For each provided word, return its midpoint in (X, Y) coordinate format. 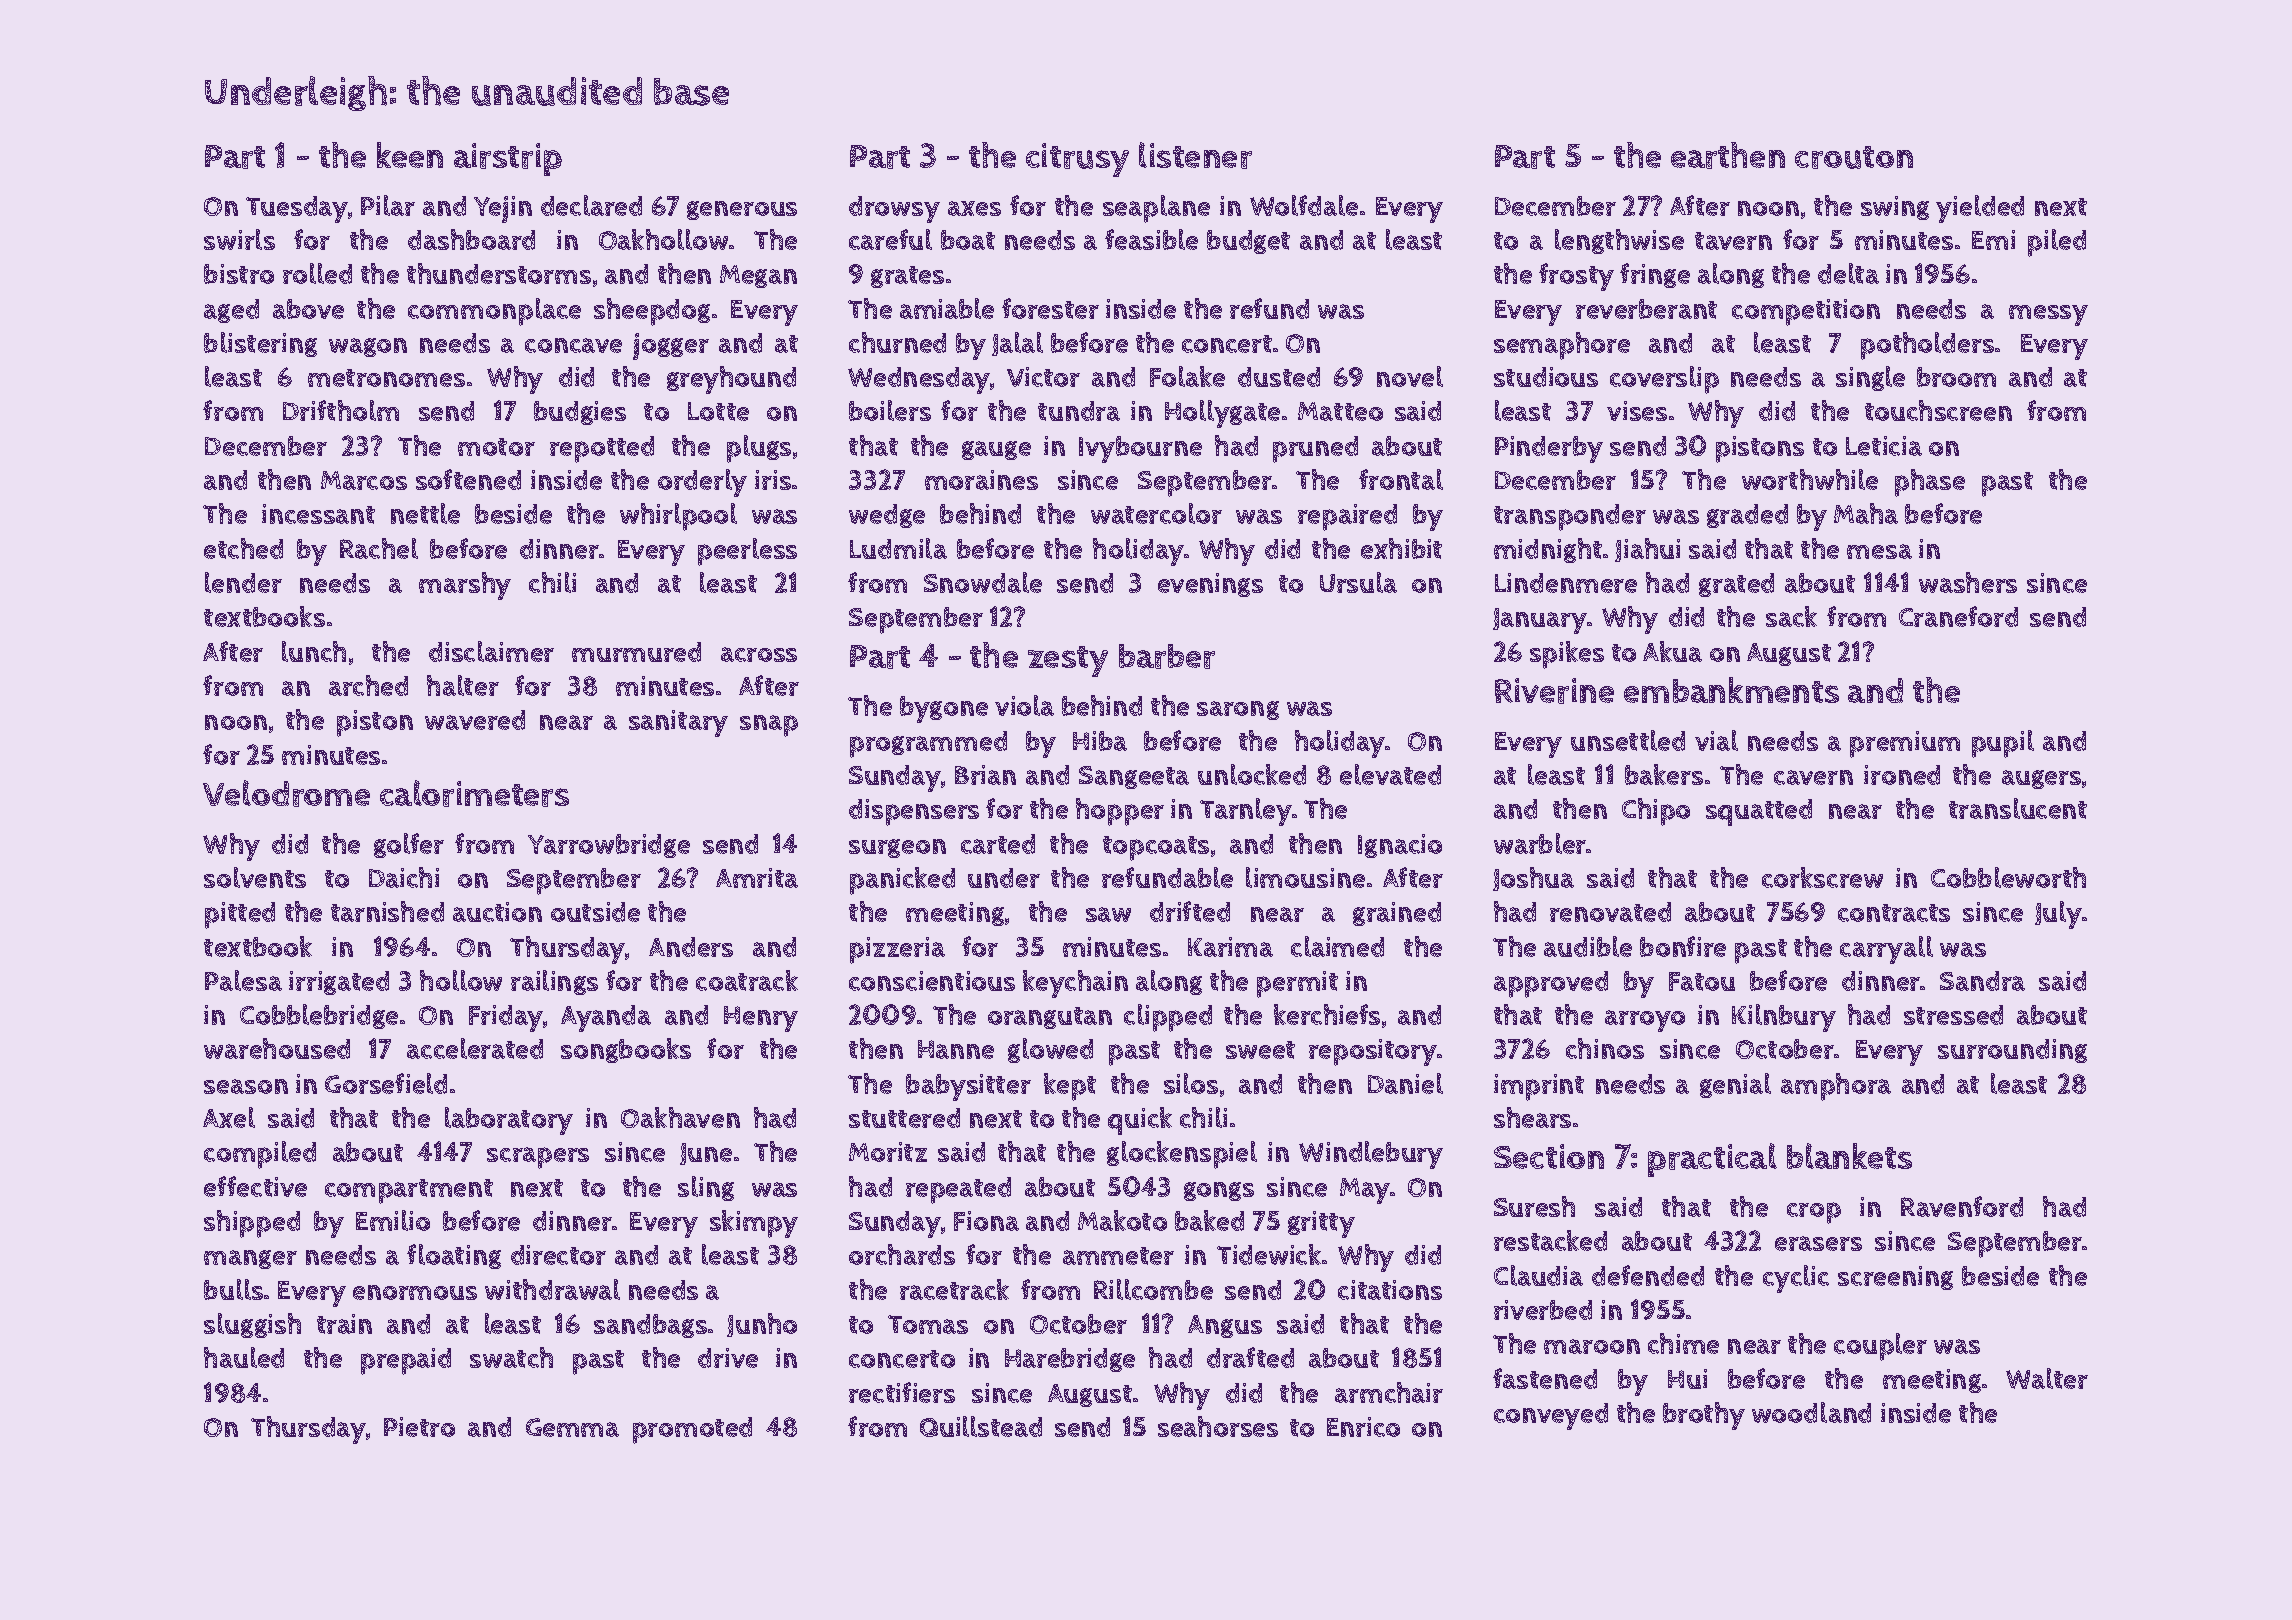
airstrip (508, 159)
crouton (1854, 157)
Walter (2047, 1378)
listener (1195, 155)
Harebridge (1070, 1360)
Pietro (419, 1427)
